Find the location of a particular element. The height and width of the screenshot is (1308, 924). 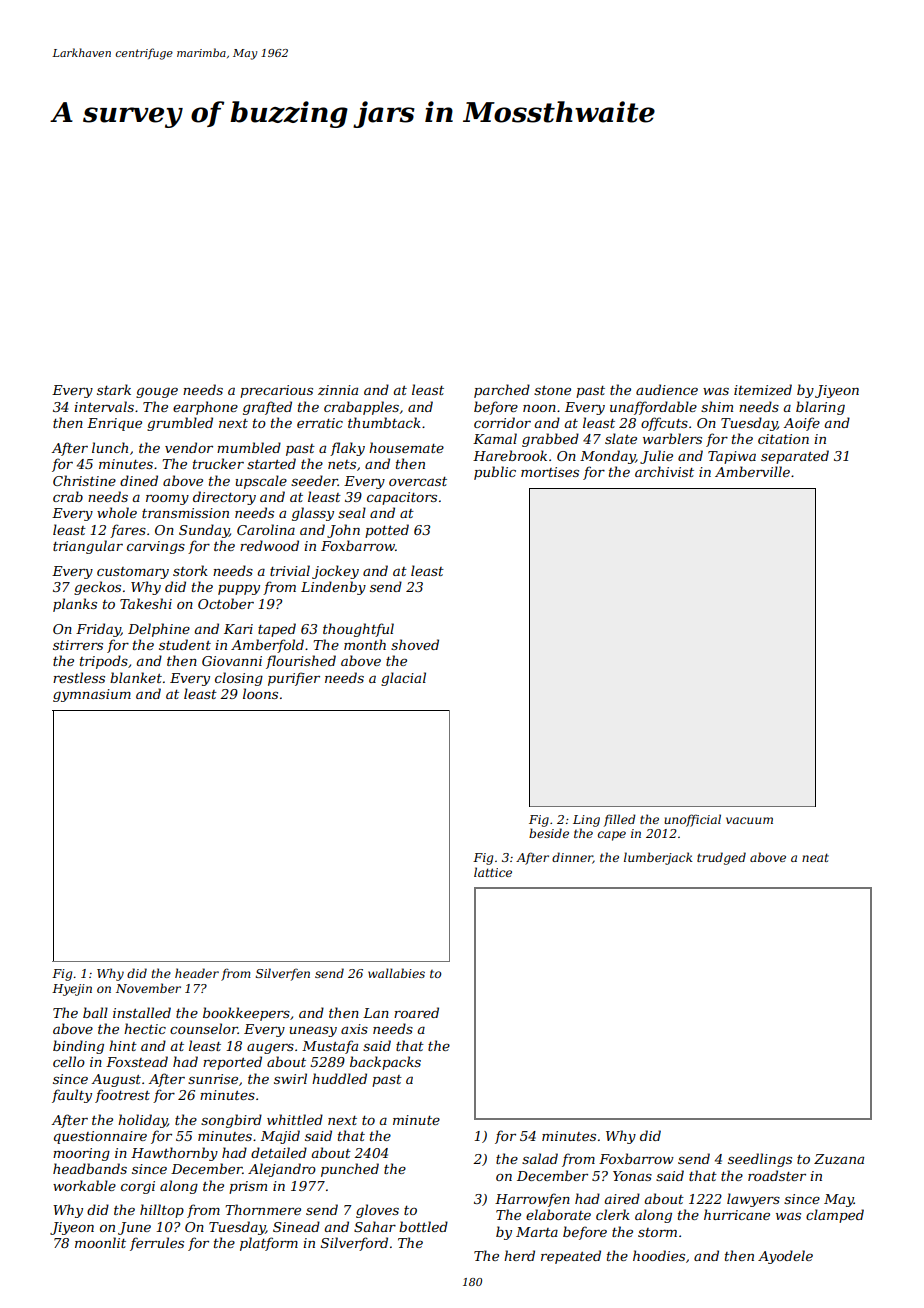

counselor is located at coordinates (204, 1028).
